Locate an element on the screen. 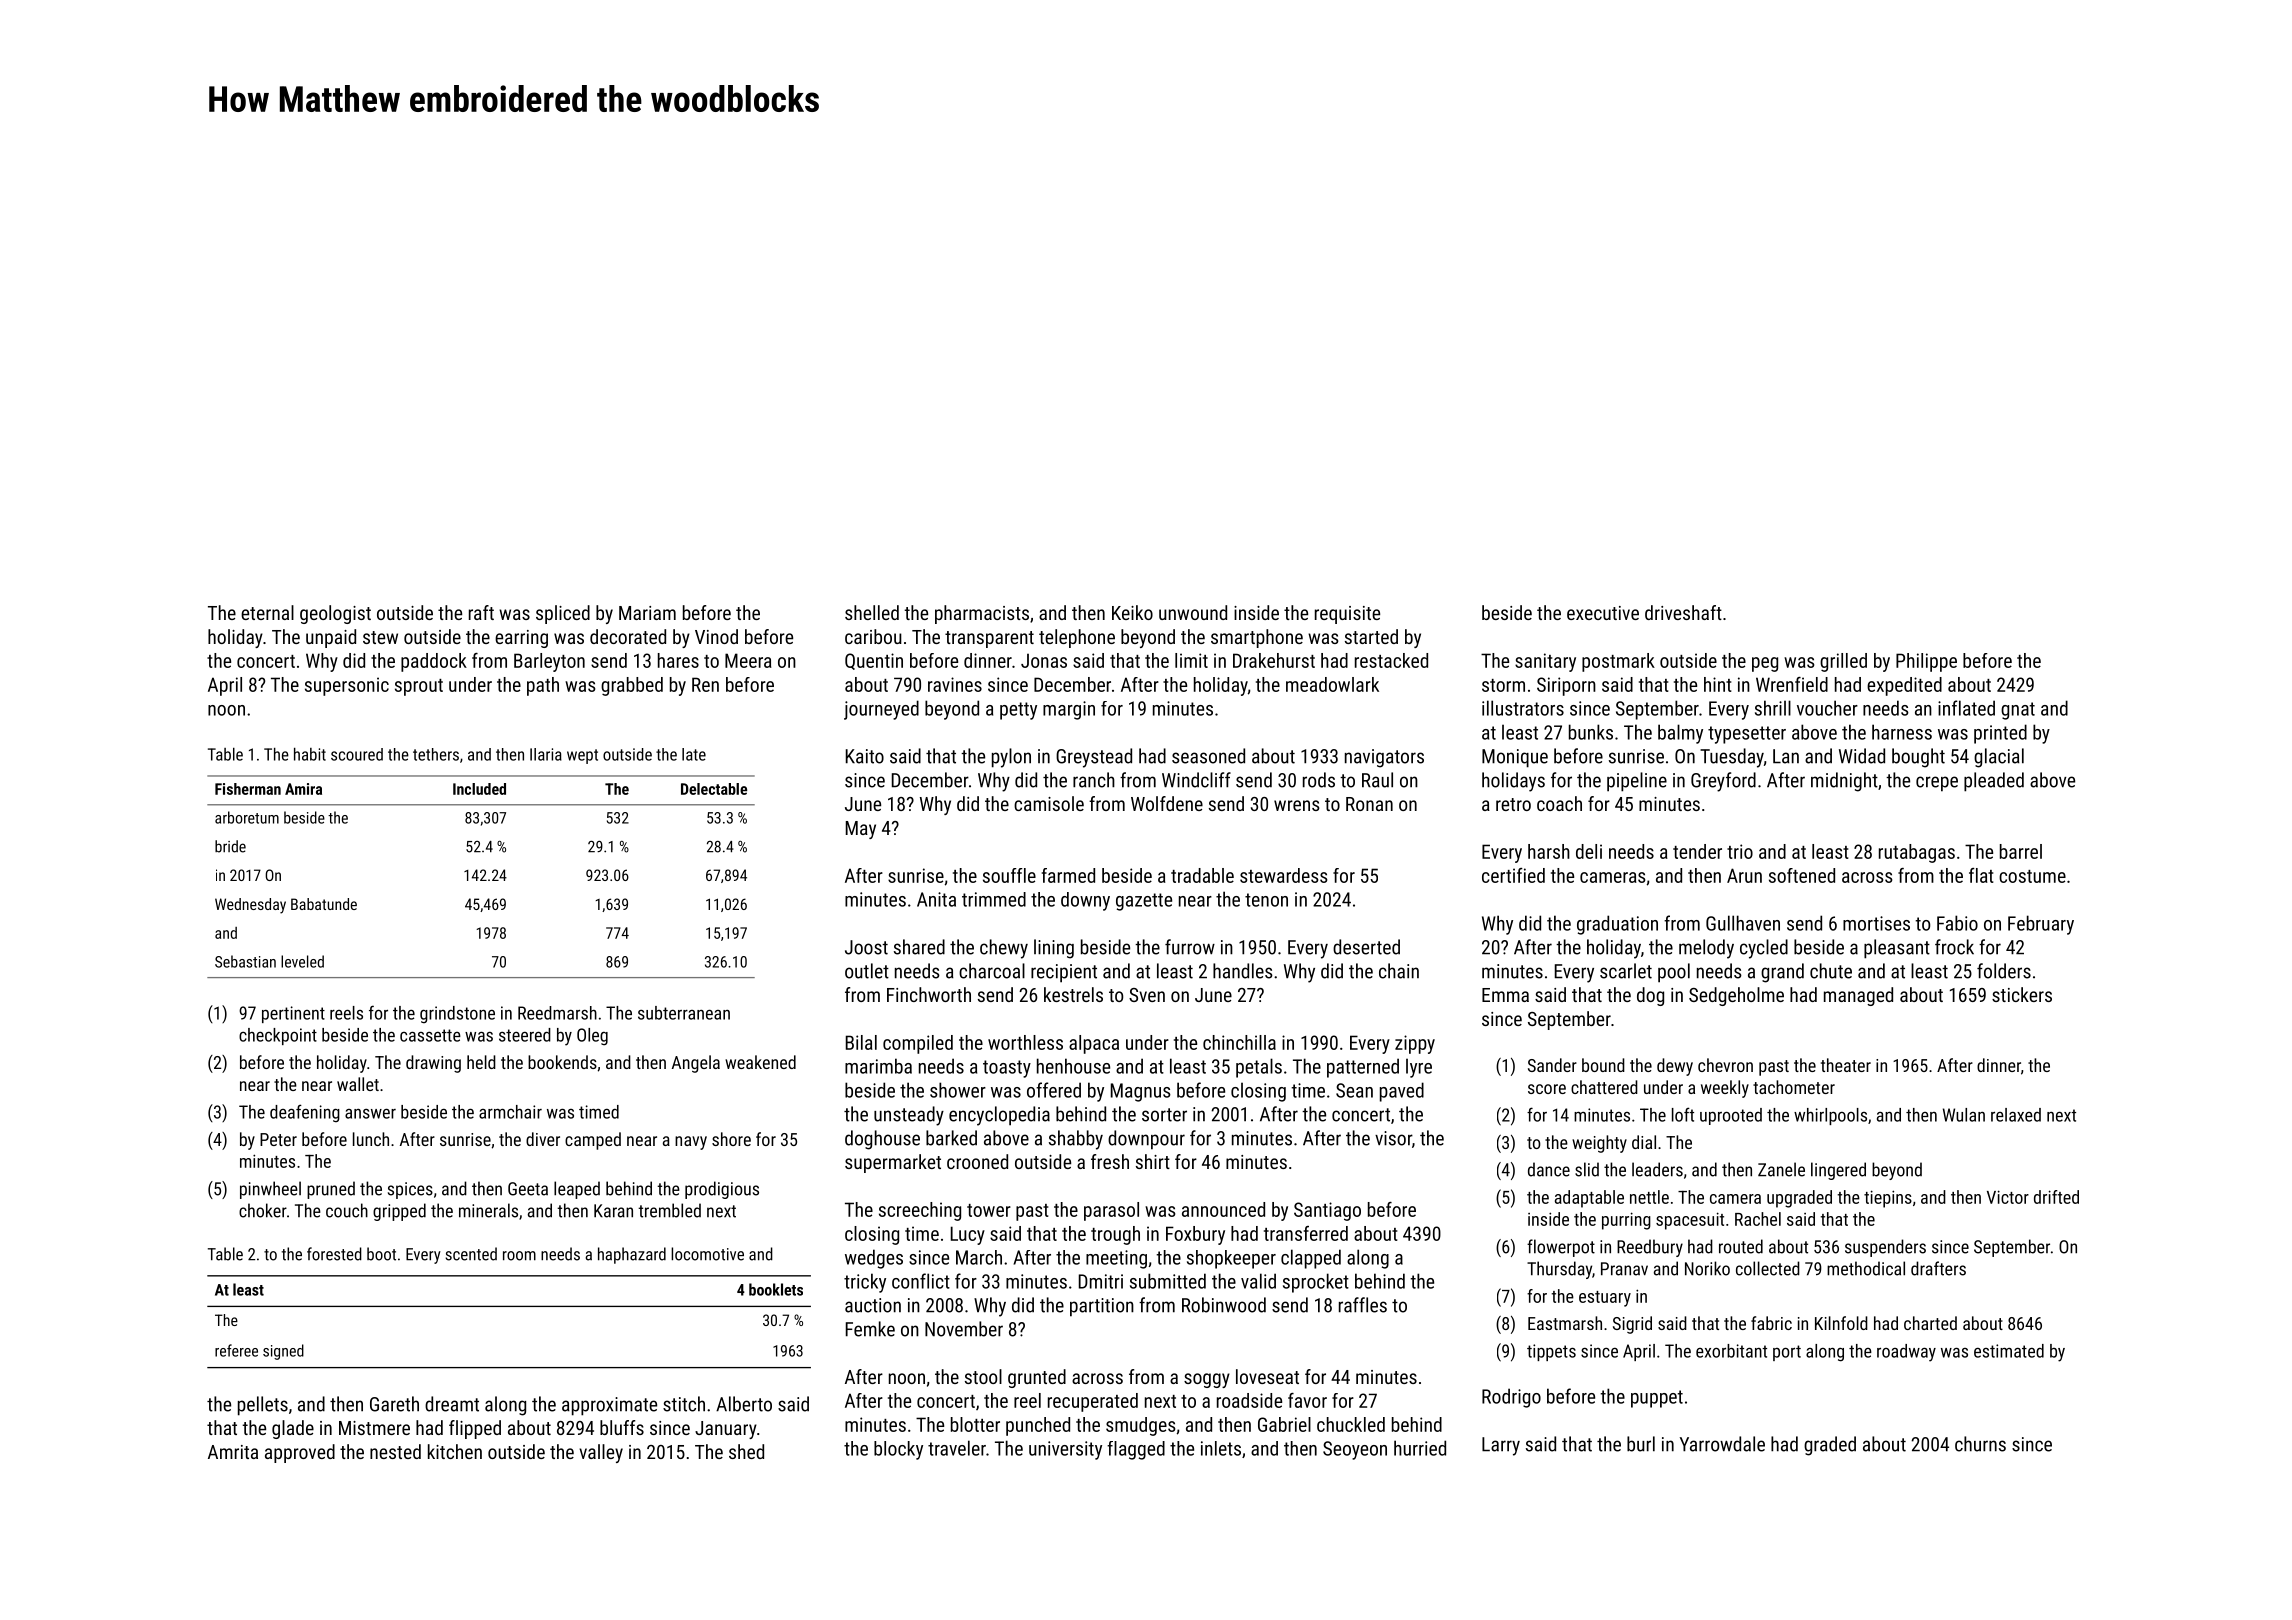 The width and height of the screenshot is (2292, 1620). lingered is located at coordinates (1838, 1171).
